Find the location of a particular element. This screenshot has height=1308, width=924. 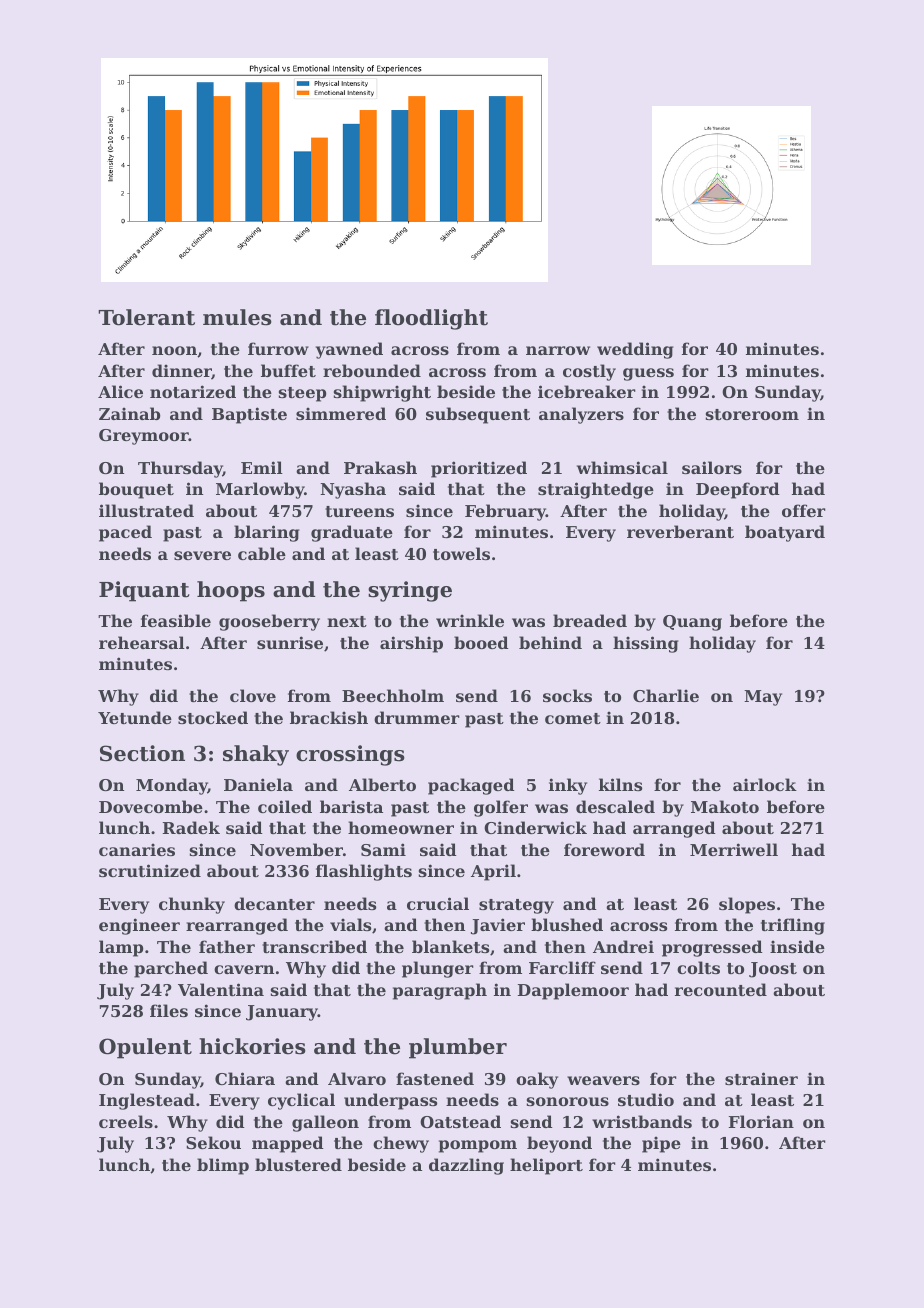

Section is located at coordinates (142, 753).
